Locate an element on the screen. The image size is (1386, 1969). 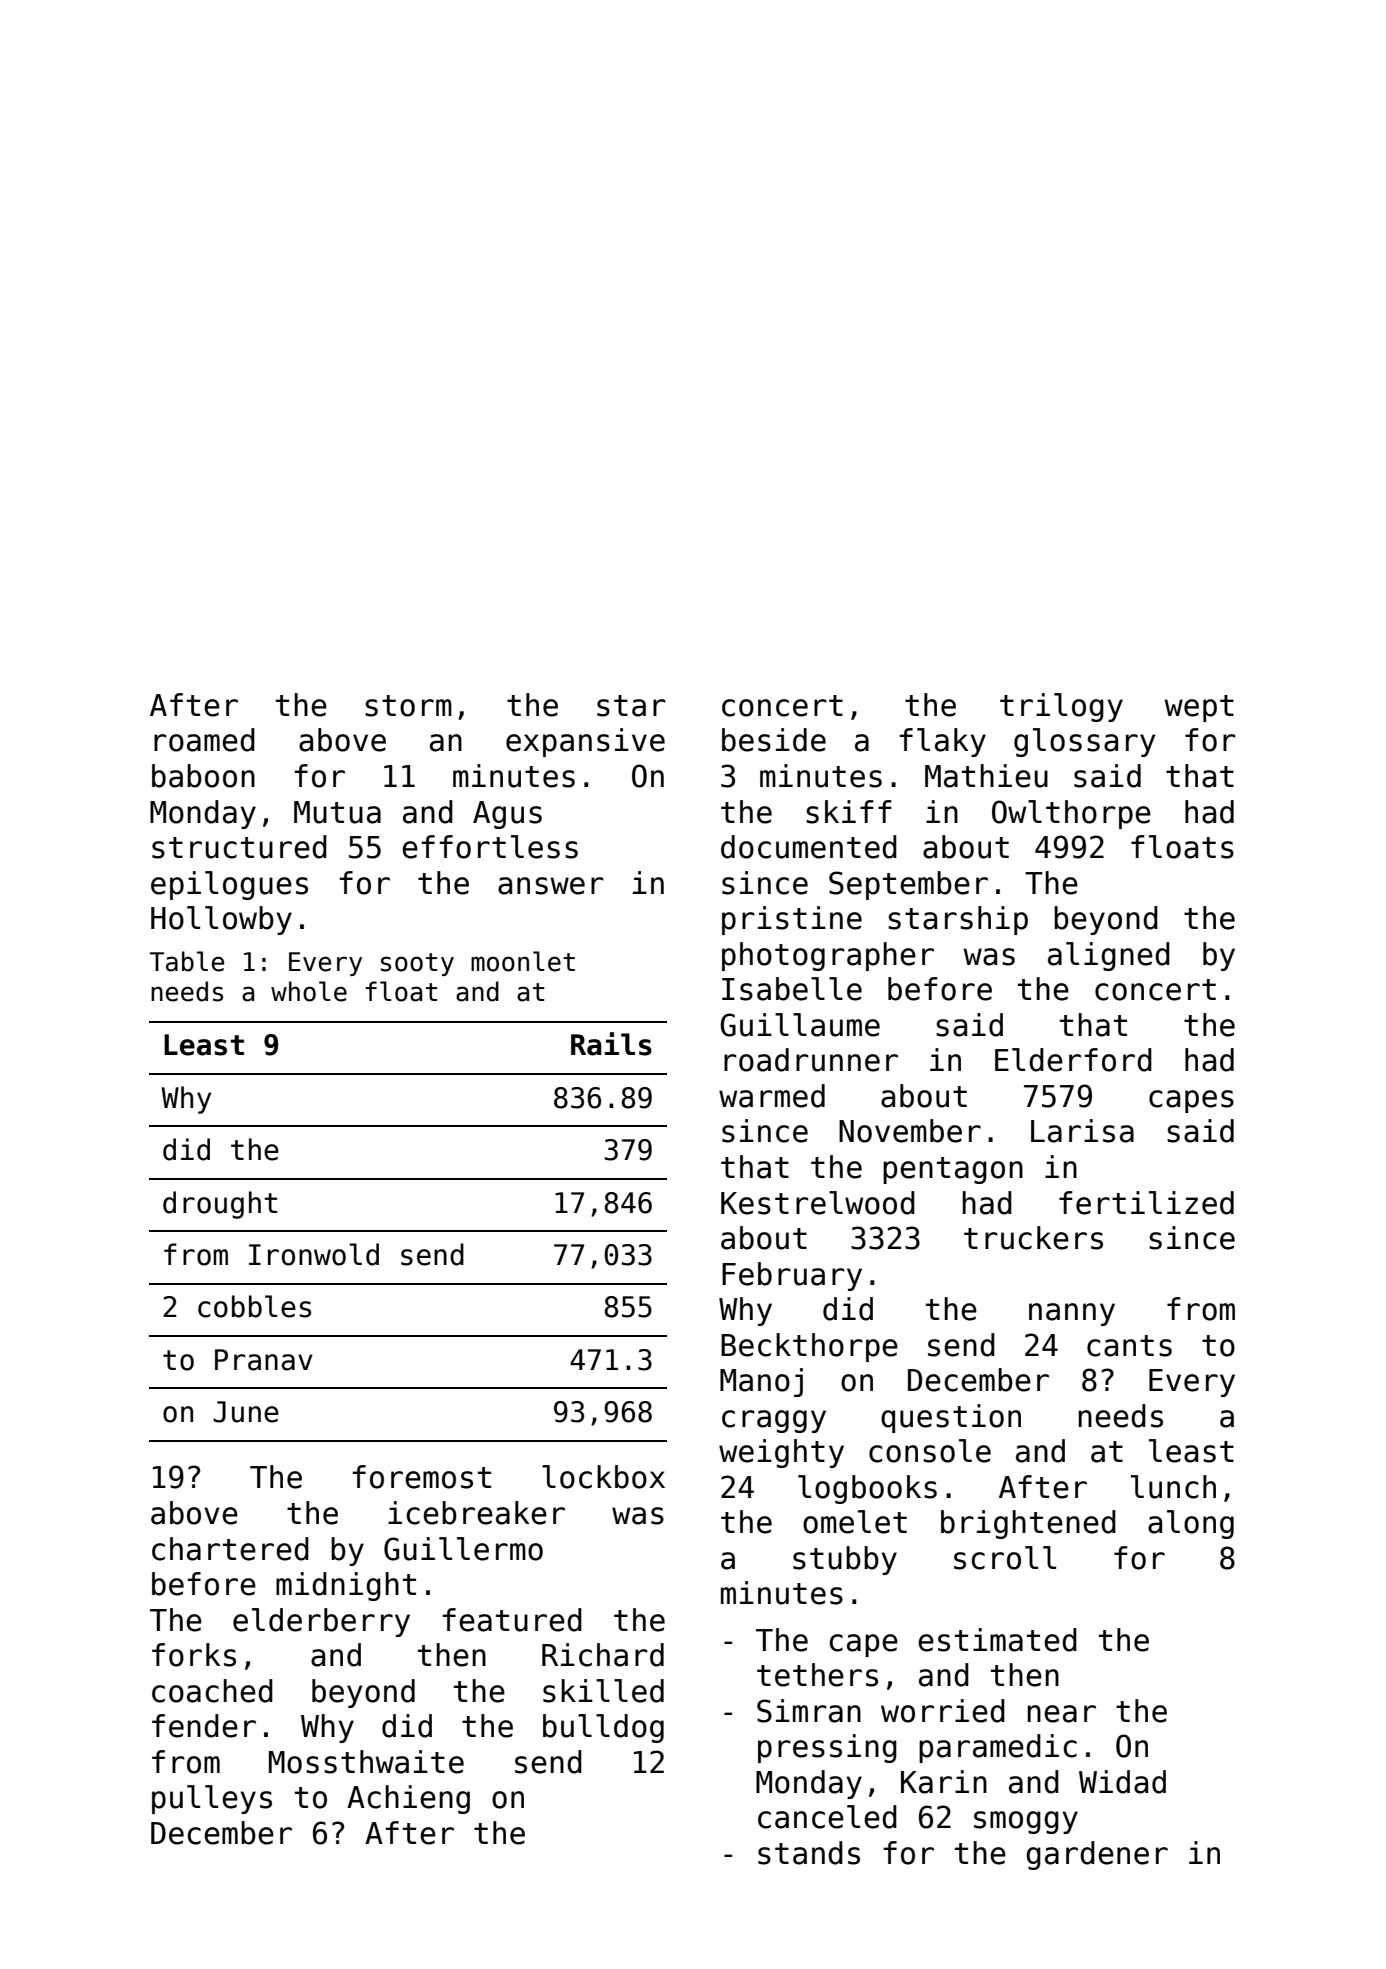
trilogy is located at coordinates (1061, 707).
